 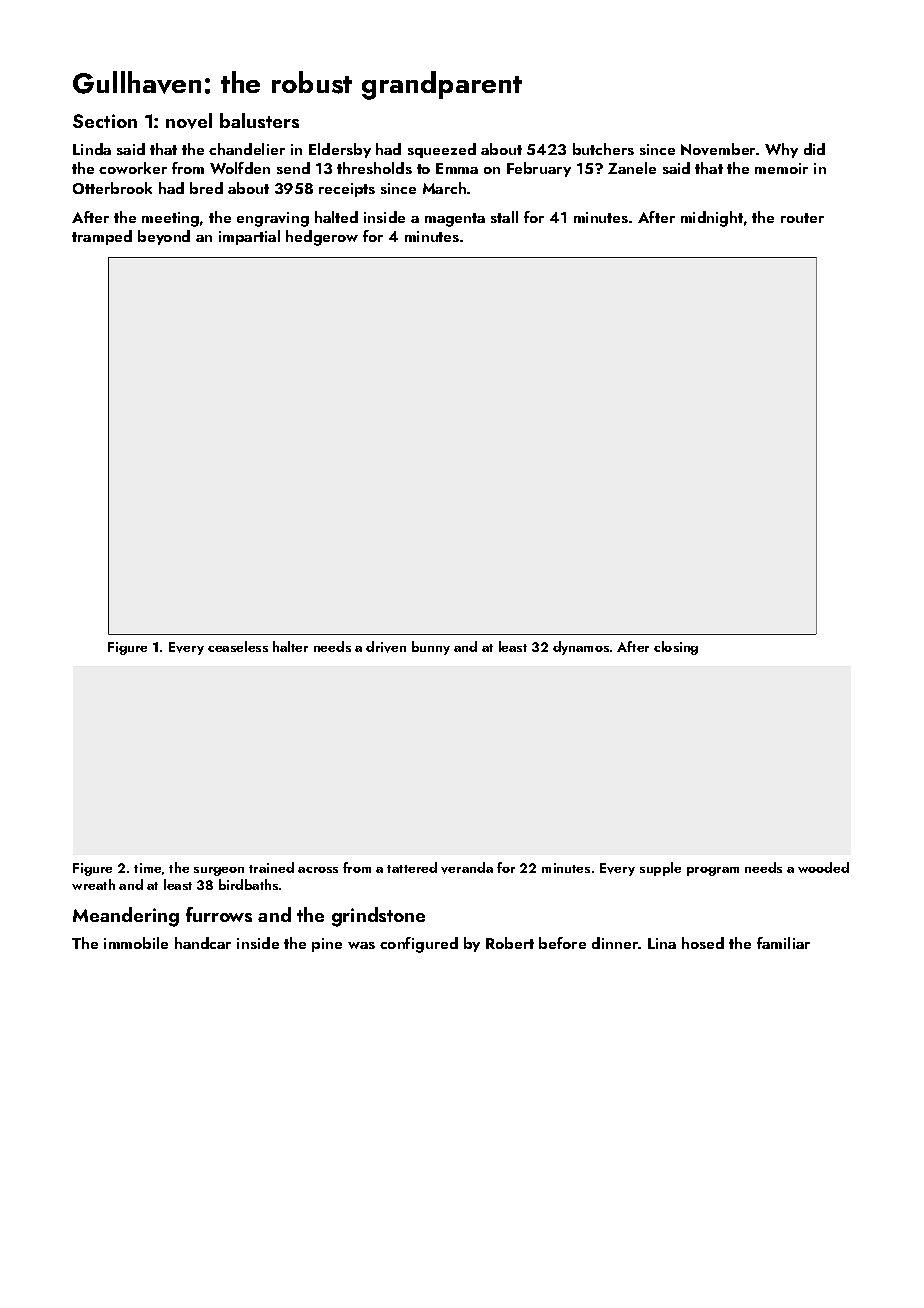 I want to click on did, so click(x=814, y=149).
